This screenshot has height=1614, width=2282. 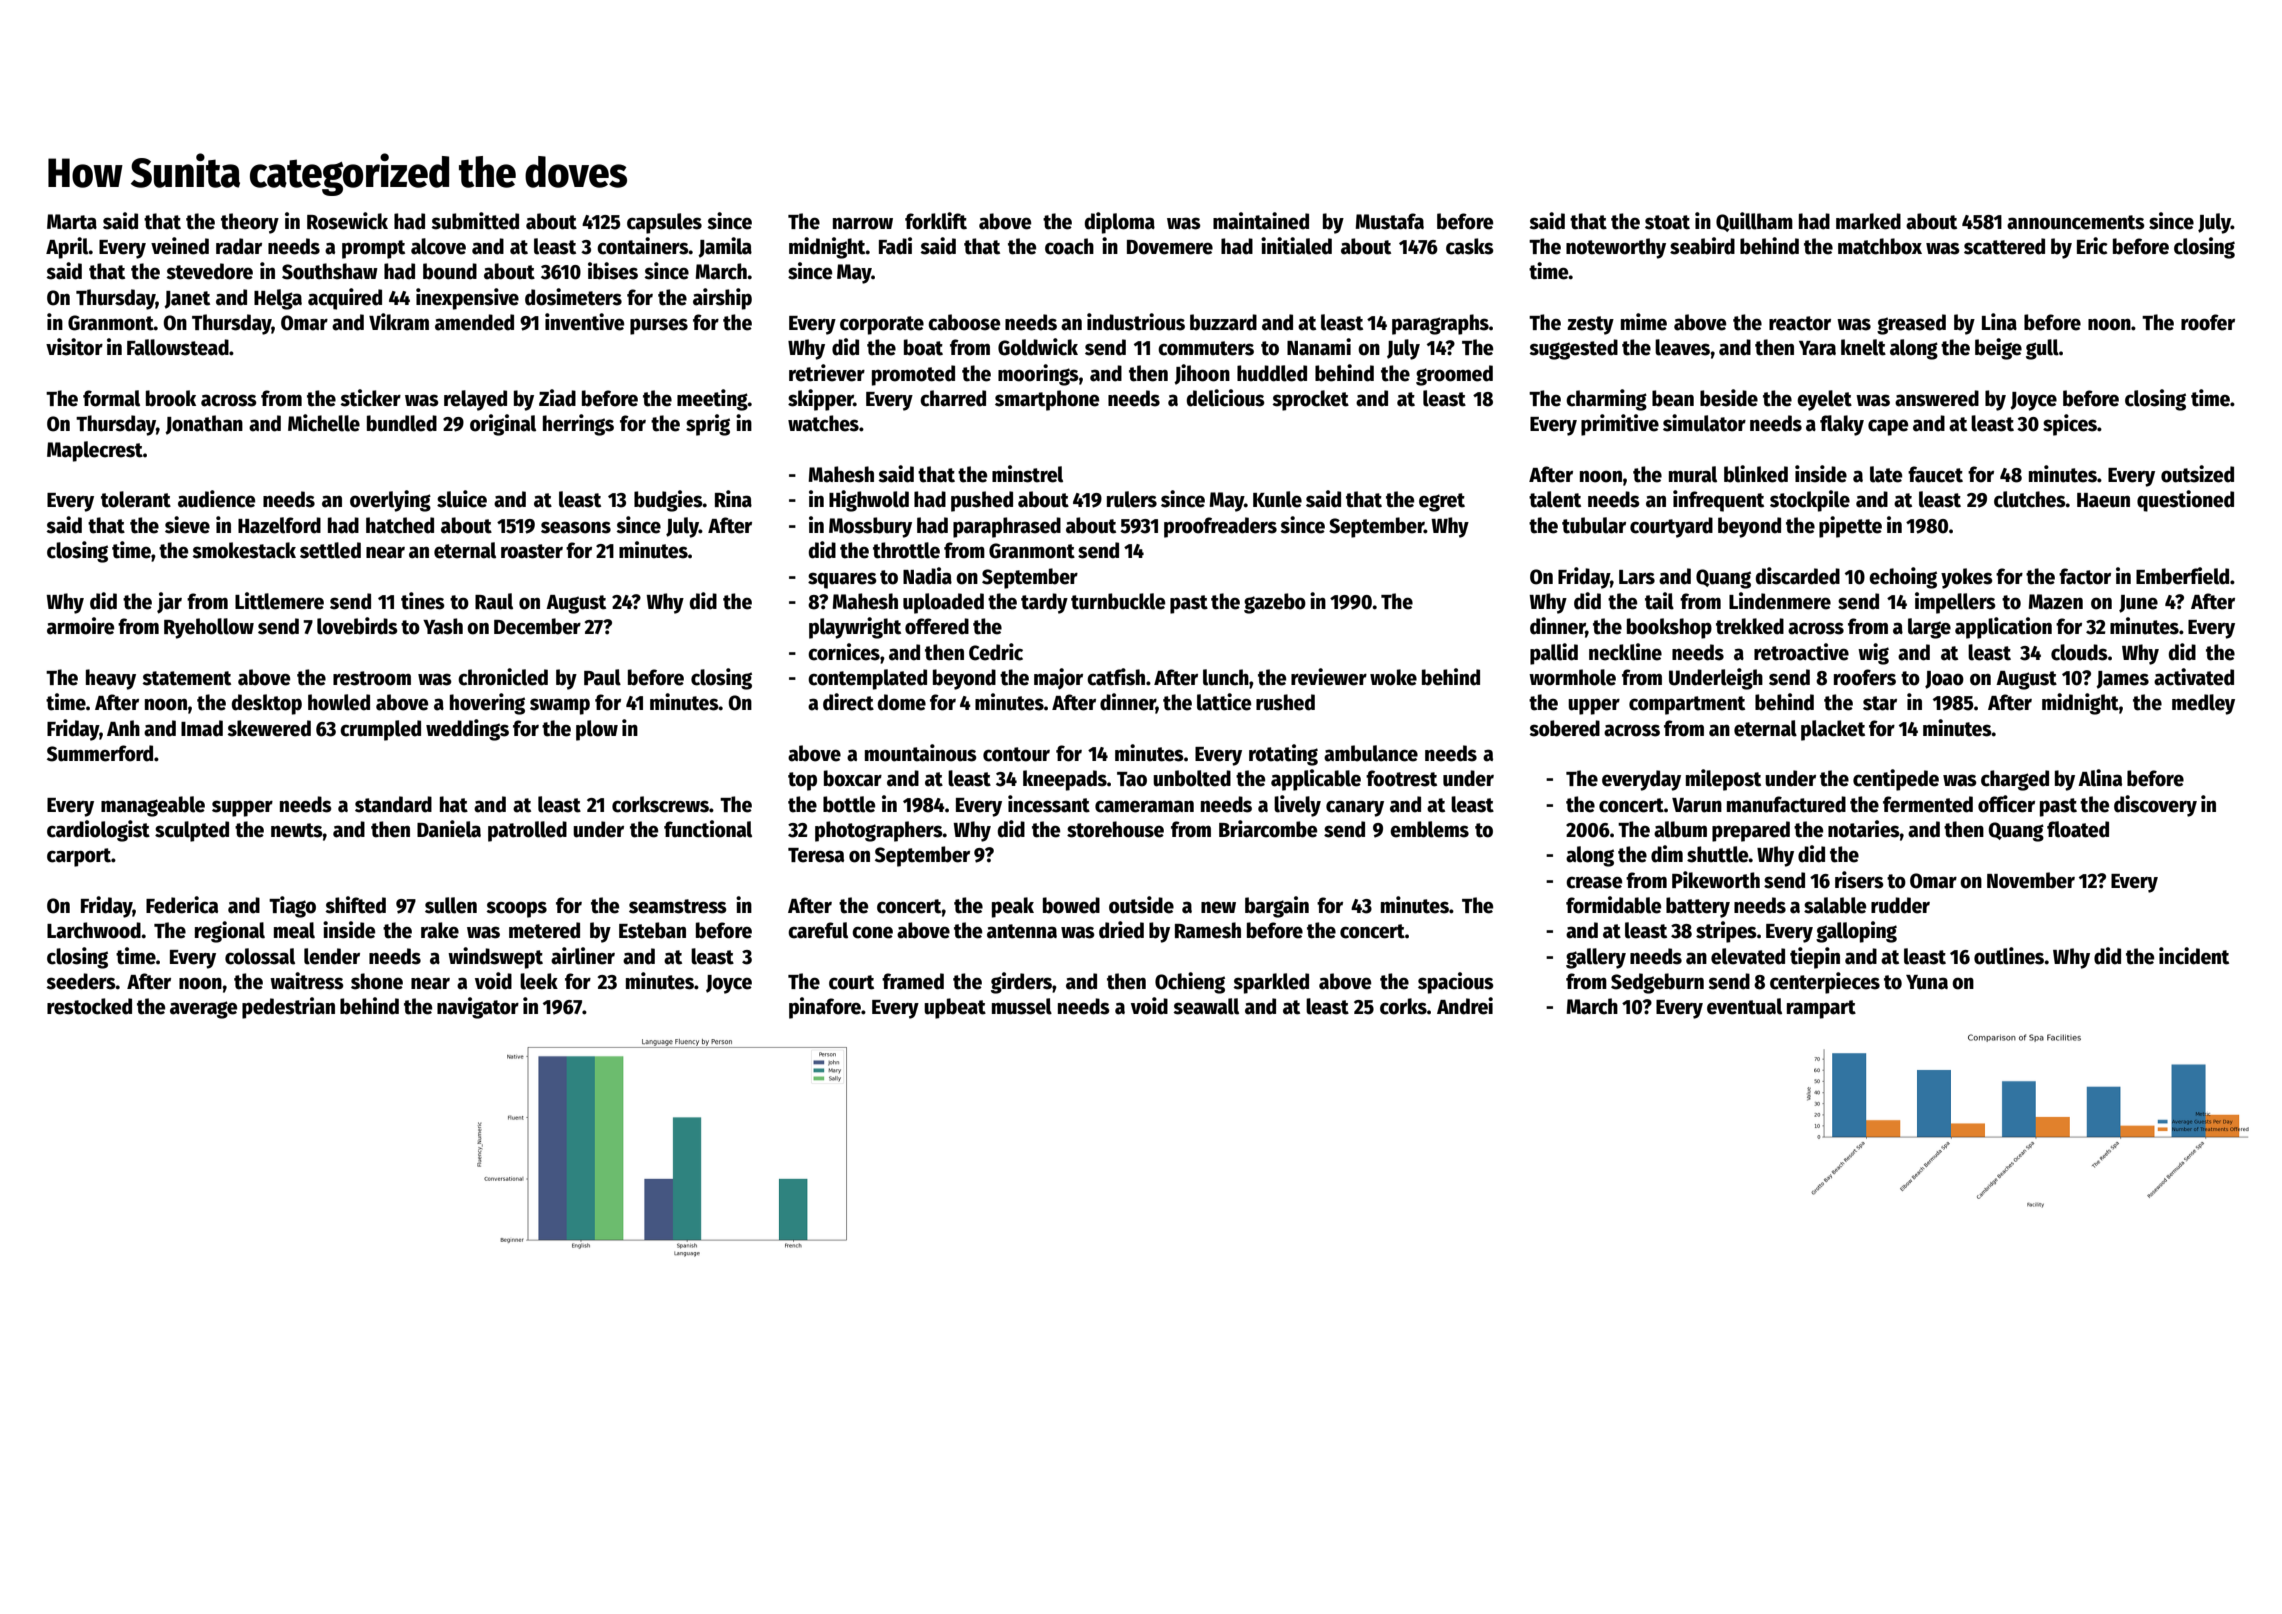 I want to click on boxcar, so click(x=853, y=778).
